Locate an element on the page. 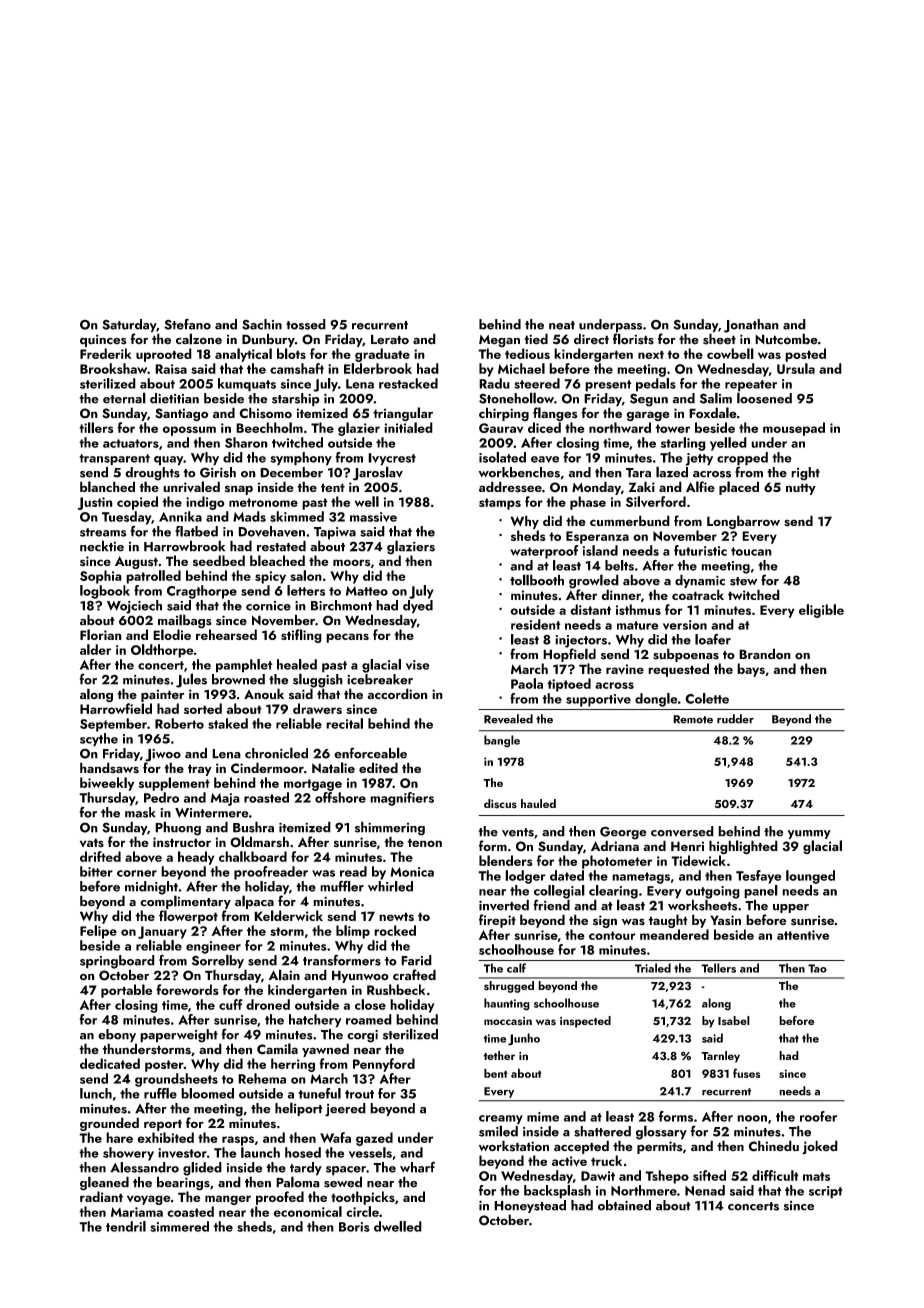 This page has width=924, height=1308. Megan is located at coordinates (499, 341).
